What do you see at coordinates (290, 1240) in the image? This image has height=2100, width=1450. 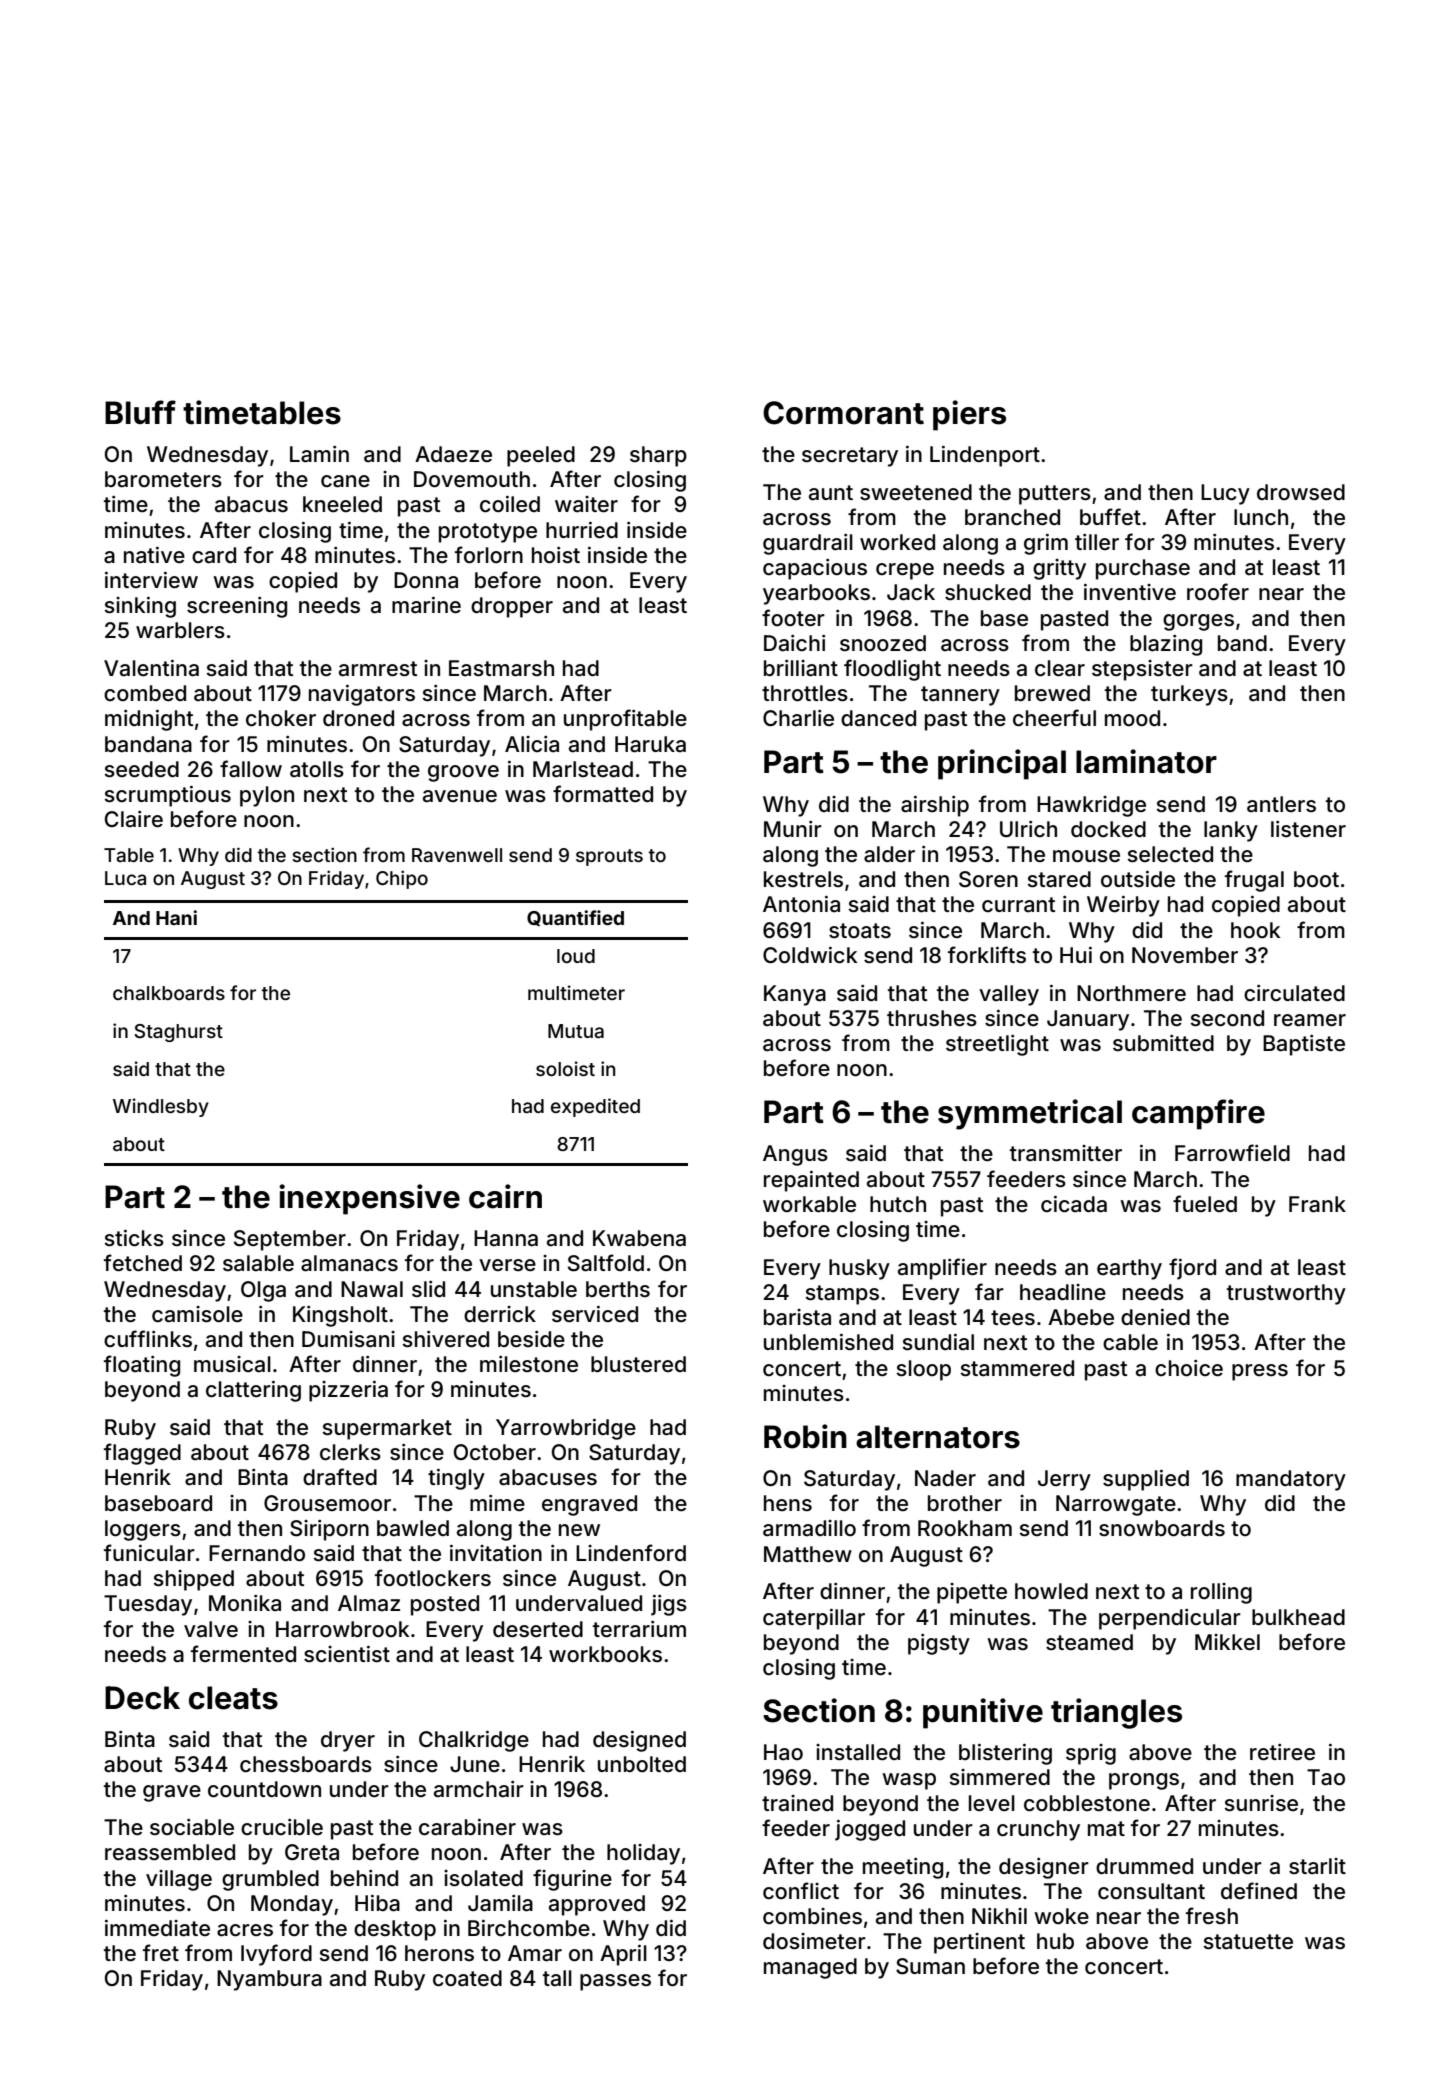 I see `September` at bounding box center [290, 1240].
